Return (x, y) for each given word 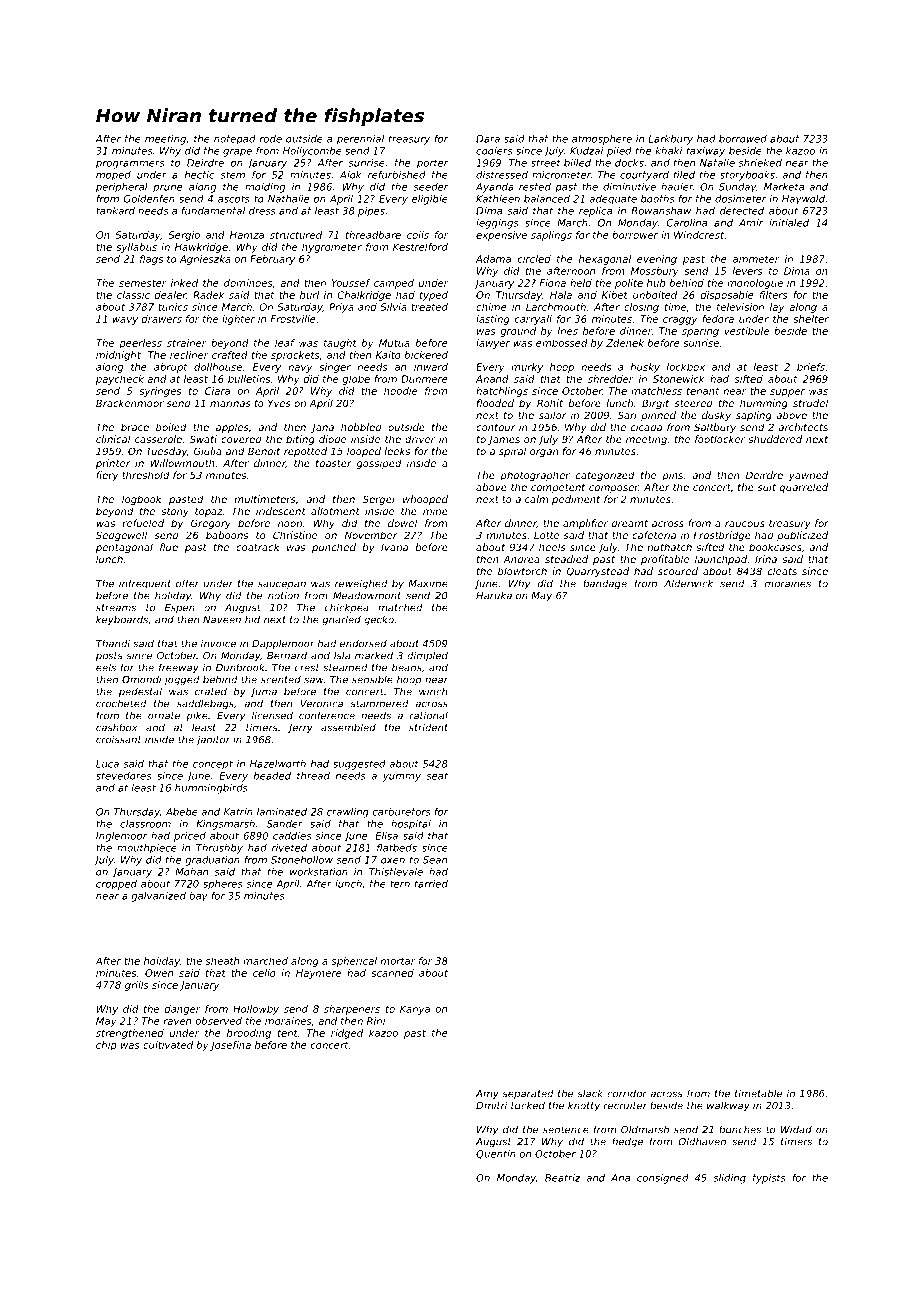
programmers (130, 165)
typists (769, 1179)
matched (400, 607)
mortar (398, 961)
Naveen (222, 620)
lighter (238, 320)
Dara (488, 139)
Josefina (230, 1046)
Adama (493, 259)
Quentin (496, 1154)
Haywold (803, 200)
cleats (782, 571)
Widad (796, 1129)
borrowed (743, 139)
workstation (319, 872)
